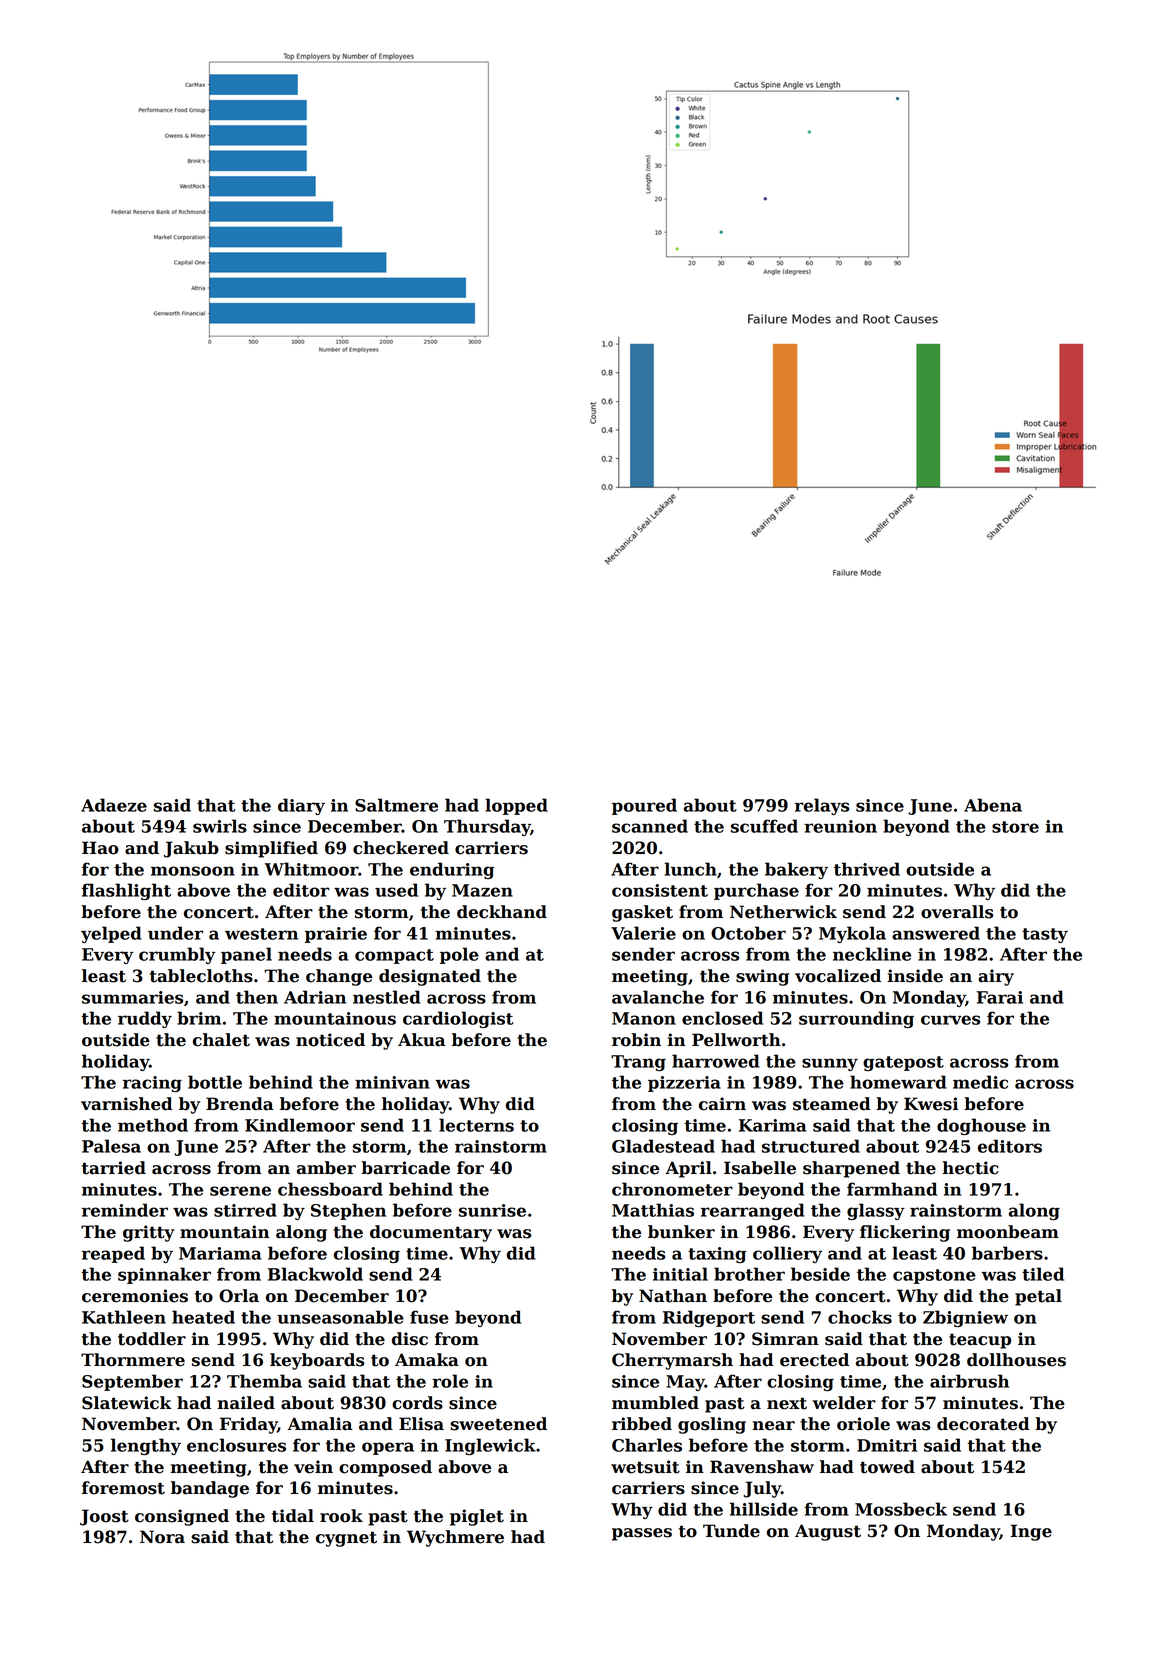 This page has height=1654, width=1165. What do you see at coordinates (645, 1467) in the page?
I see `wetsuit` at bounding box center [645, 1467].
